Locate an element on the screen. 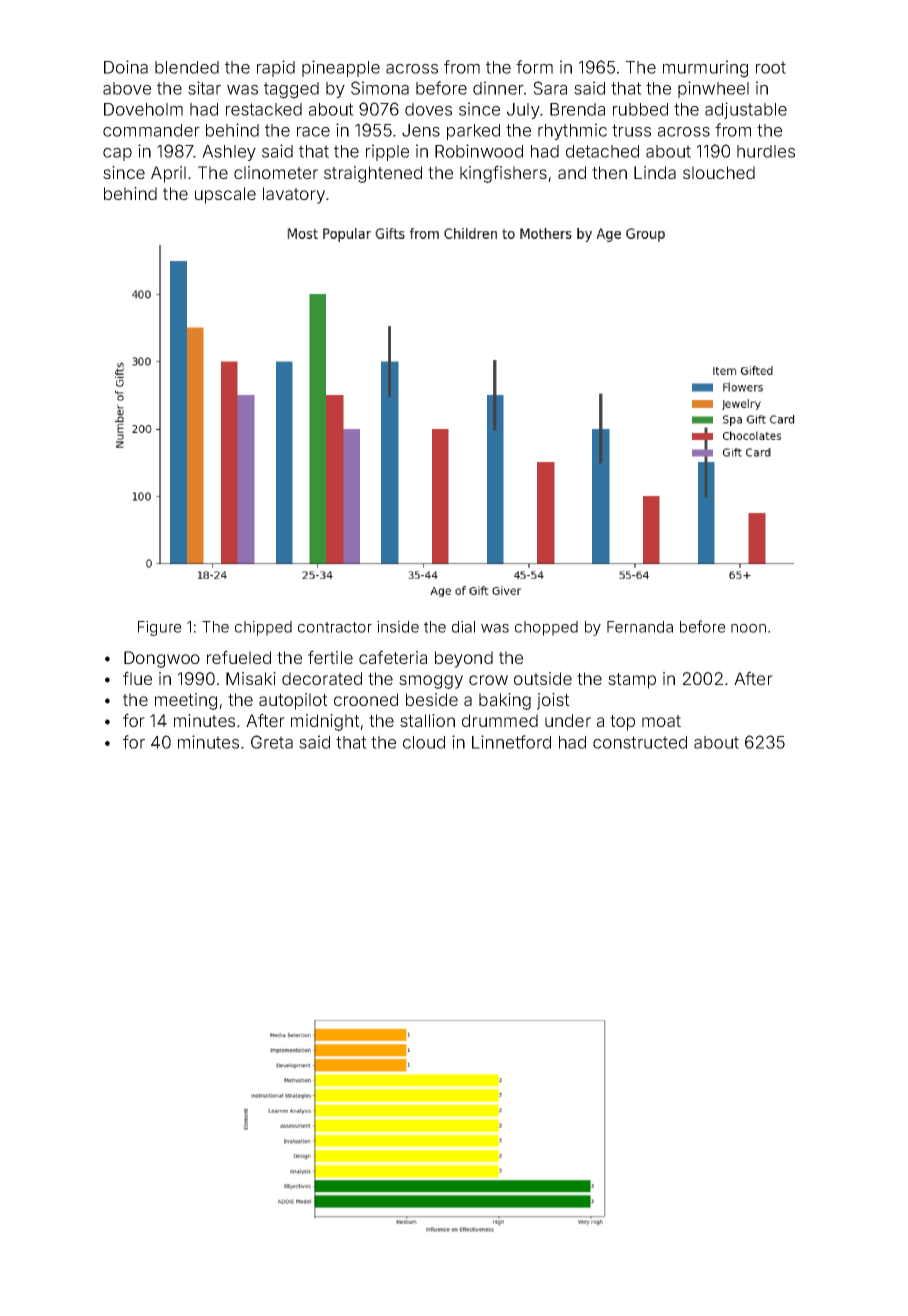 The height and width of the screenshot is (1316, 908). dial is located at coordinates (463, 627).
